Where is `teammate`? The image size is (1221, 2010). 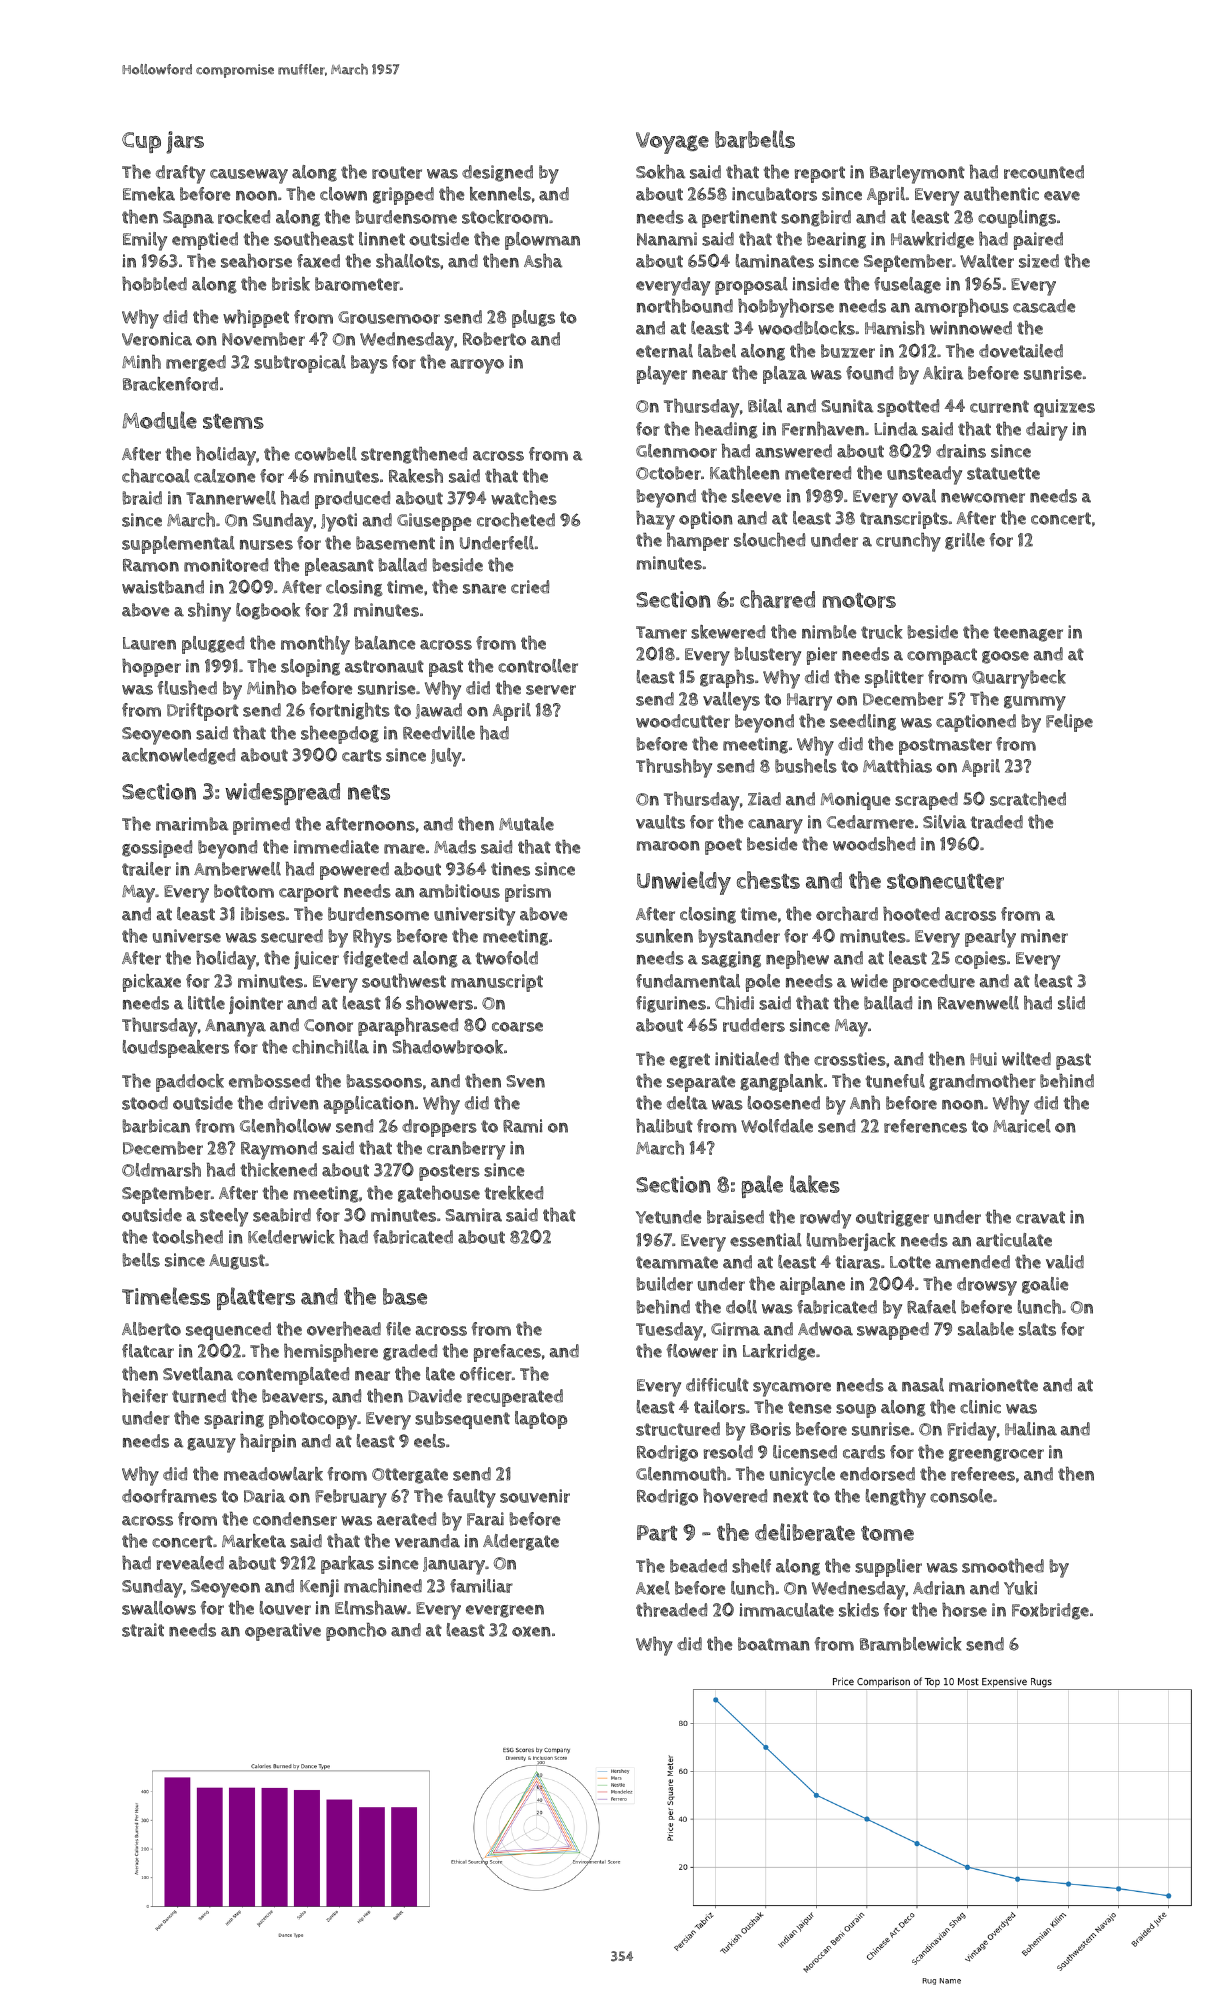 teammate is located at coordinates (677, 1262).
